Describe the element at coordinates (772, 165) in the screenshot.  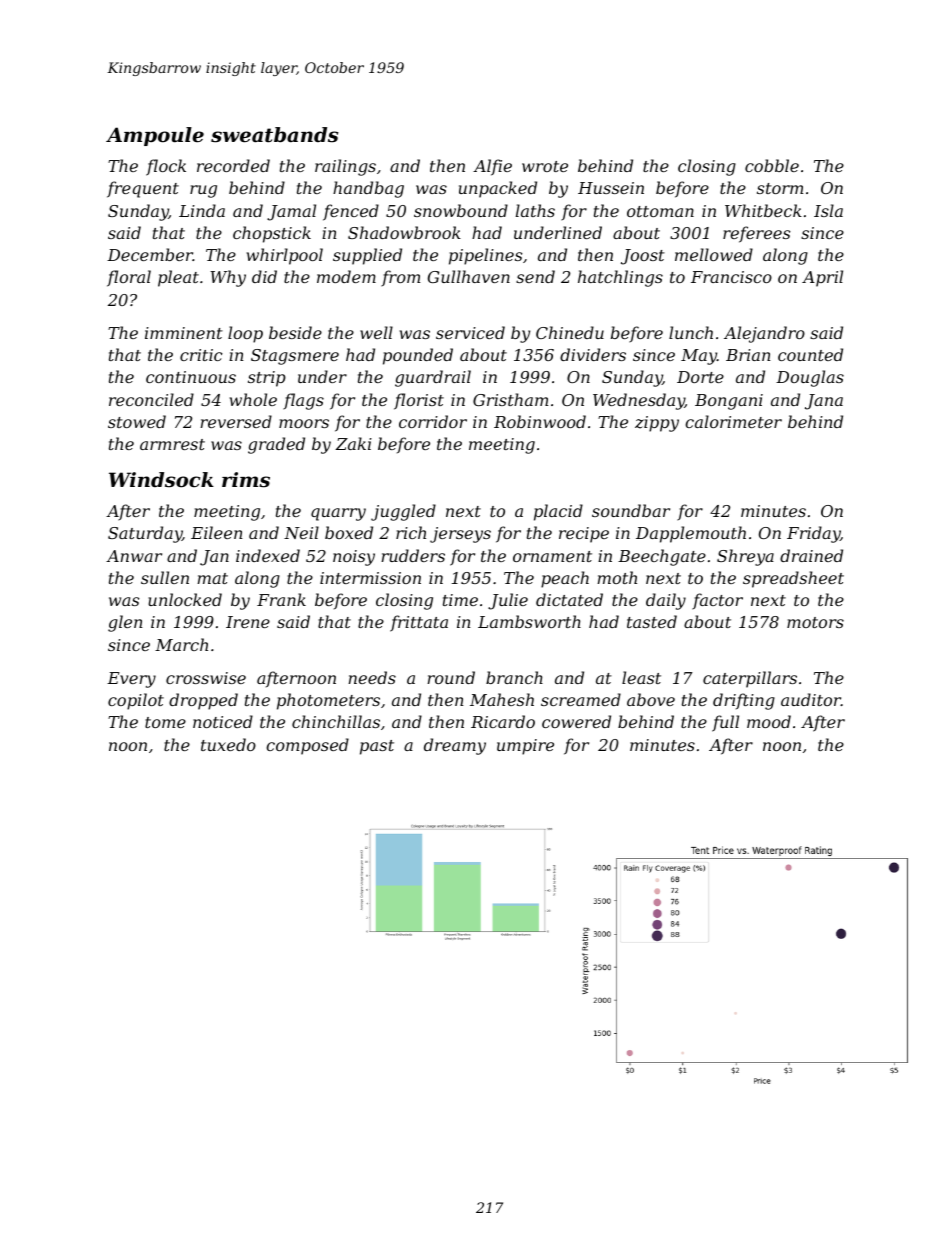
I see `cobble` at that location.
